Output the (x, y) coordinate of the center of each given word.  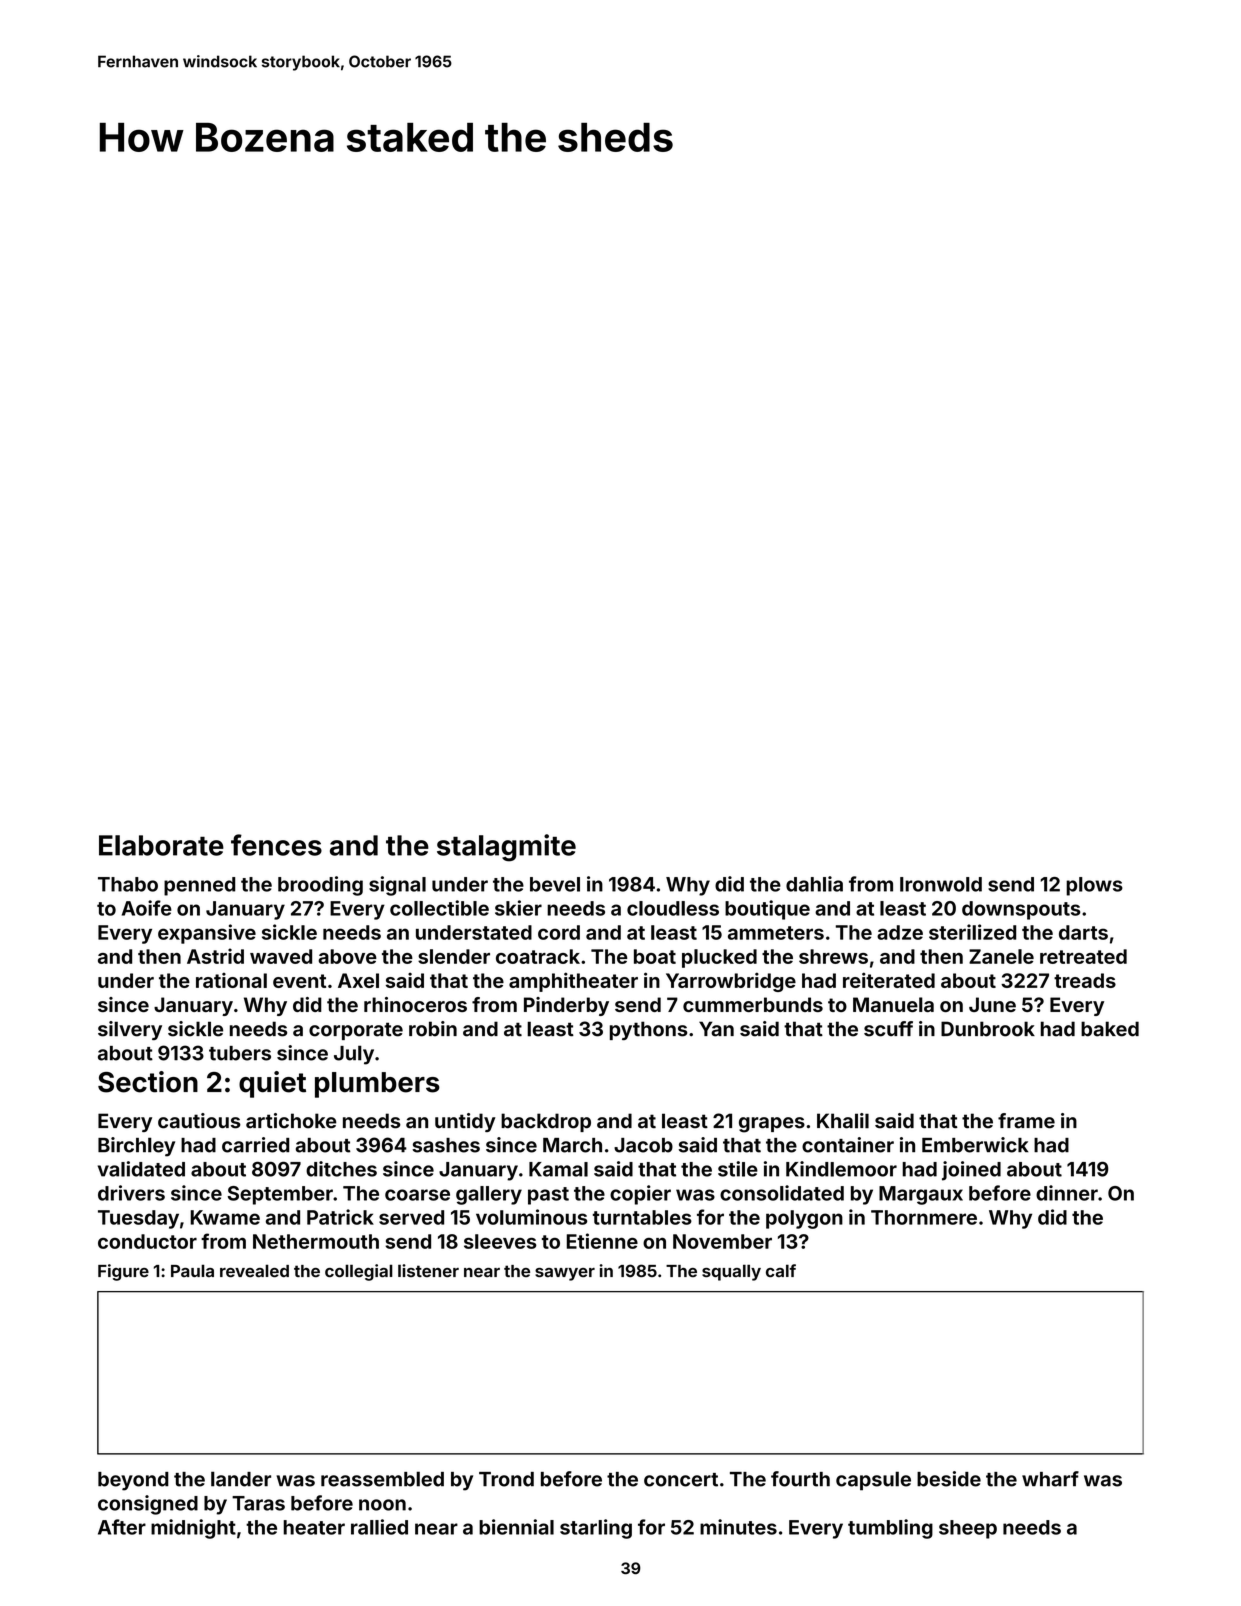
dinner (1067, 1193)
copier (640, 1195)
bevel (555, 884)
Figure (123, 1272)
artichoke (291, 1121)
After (122, 1527)
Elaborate (161, 845)
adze (900, 932)
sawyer (565, 1274)
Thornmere (924, 1217)
